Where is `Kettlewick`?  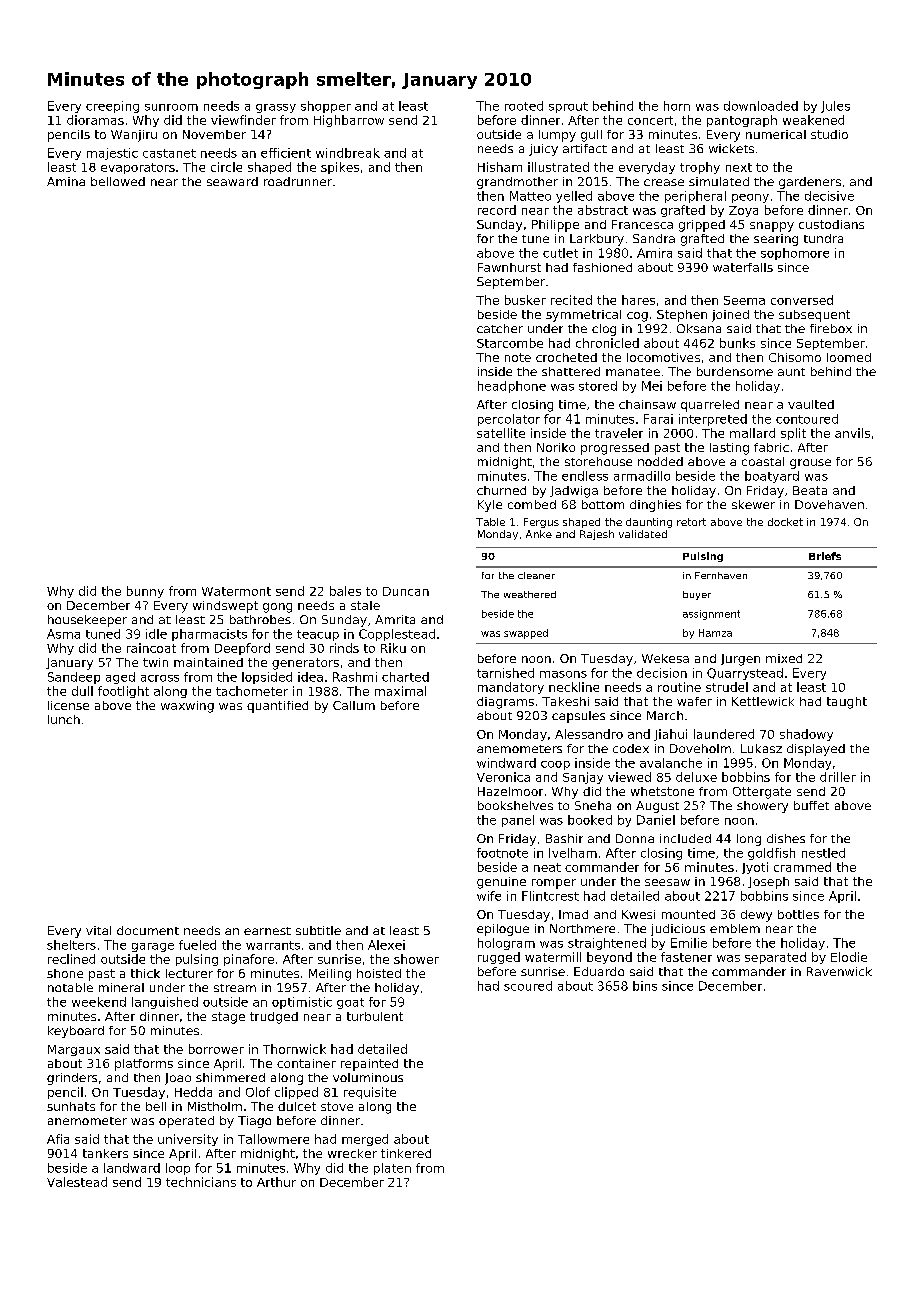
Kettlewick is located at coordinates (763, 701).
